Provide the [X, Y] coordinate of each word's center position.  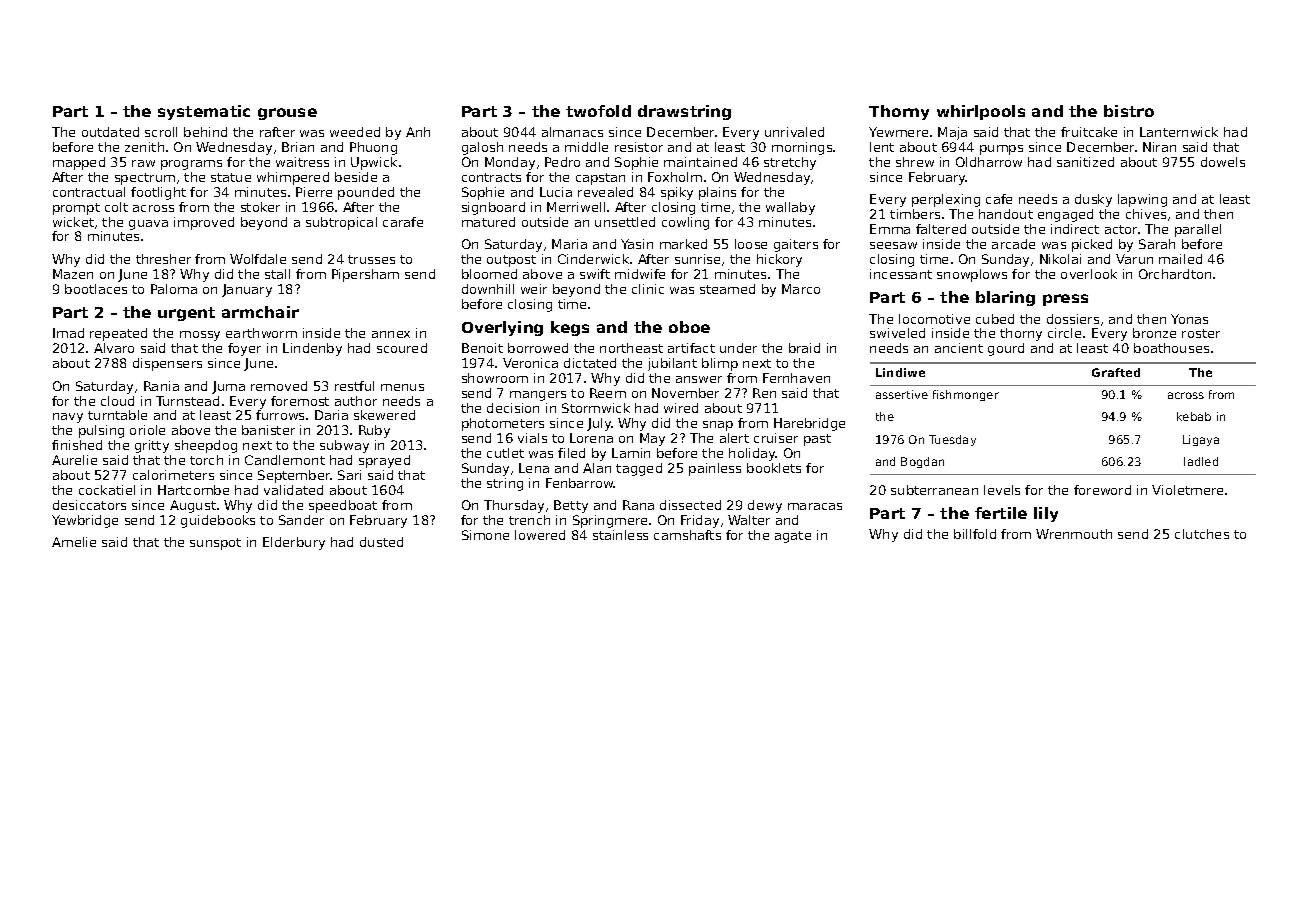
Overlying [502, 328]
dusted [381, 542]
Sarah [1157, 244]
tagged [639, 469]
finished [77, 445]
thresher [163, 259]
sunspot [215, 544]
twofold [598, 111]
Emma [890, 229]
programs [191, 165]
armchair [260, 312]
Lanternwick [1179, 132]
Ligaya [1201, 440]
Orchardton [1175, 274]
